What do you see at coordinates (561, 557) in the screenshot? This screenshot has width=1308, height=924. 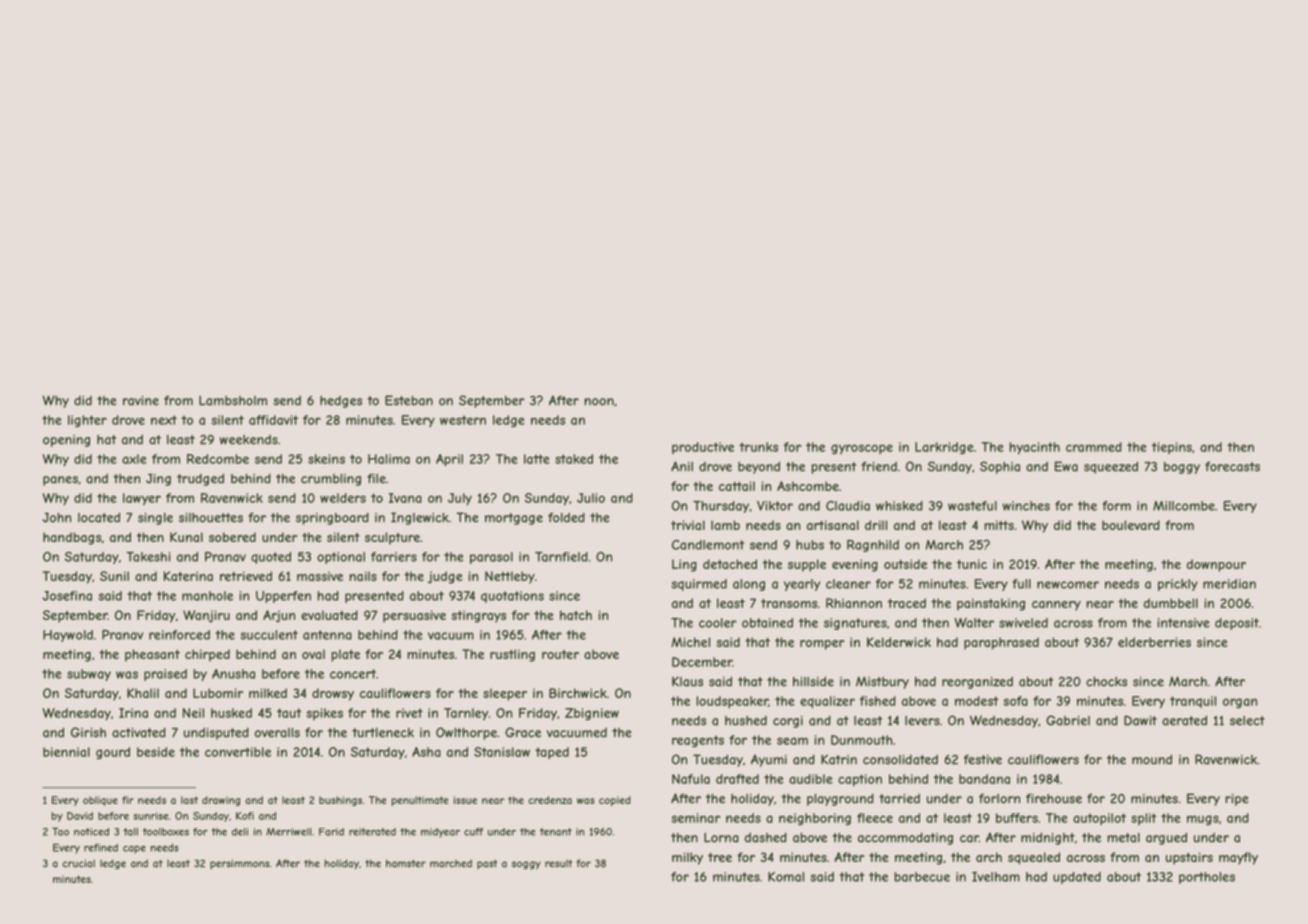 I see `Tarnfield` at bounding box center [561, 557].
